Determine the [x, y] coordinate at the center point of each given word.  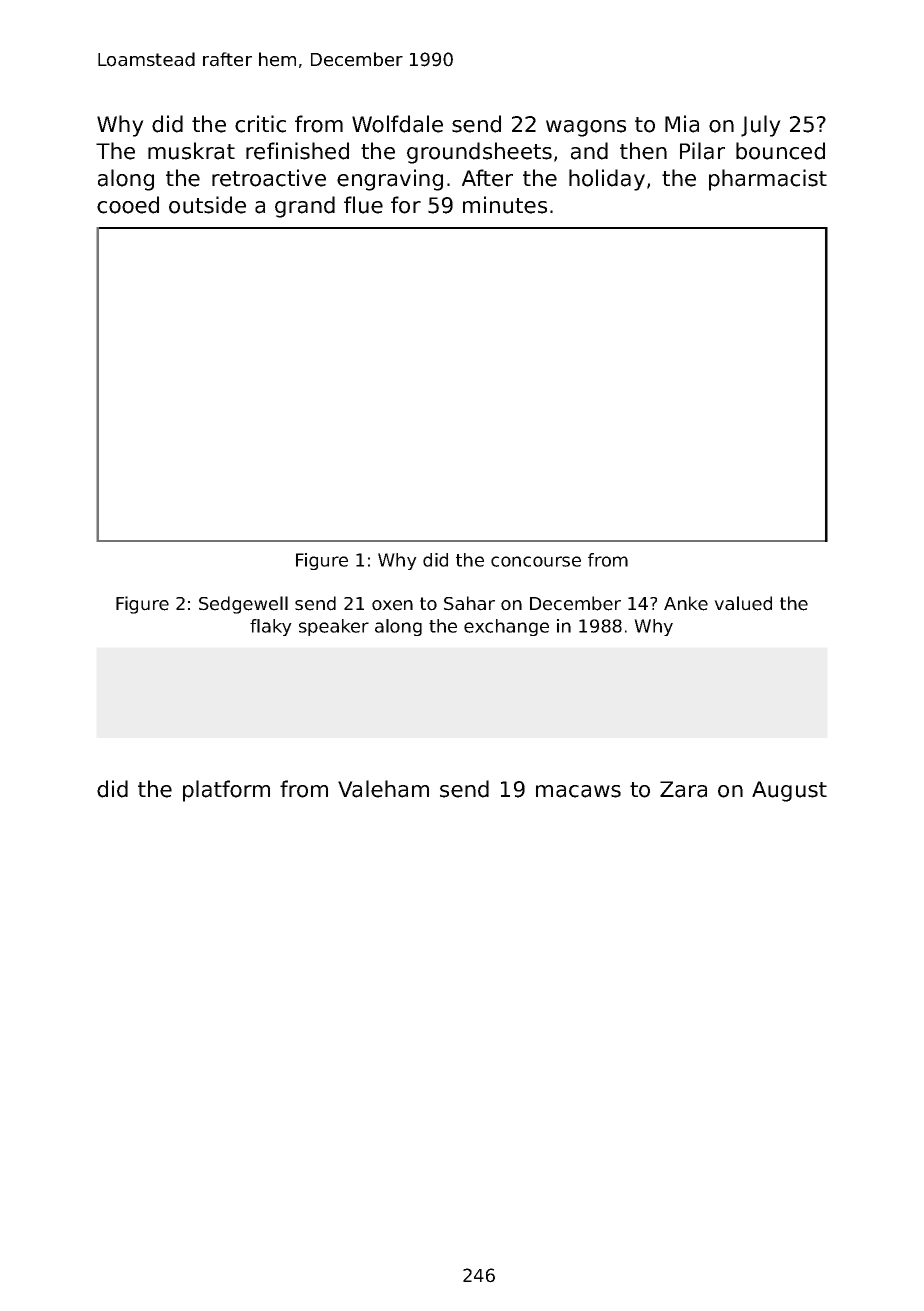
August [789, 791]
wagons [586, 128]
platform [226, 791]
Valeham [383, 789]
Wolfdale [397, 124]
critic [260, 124]
